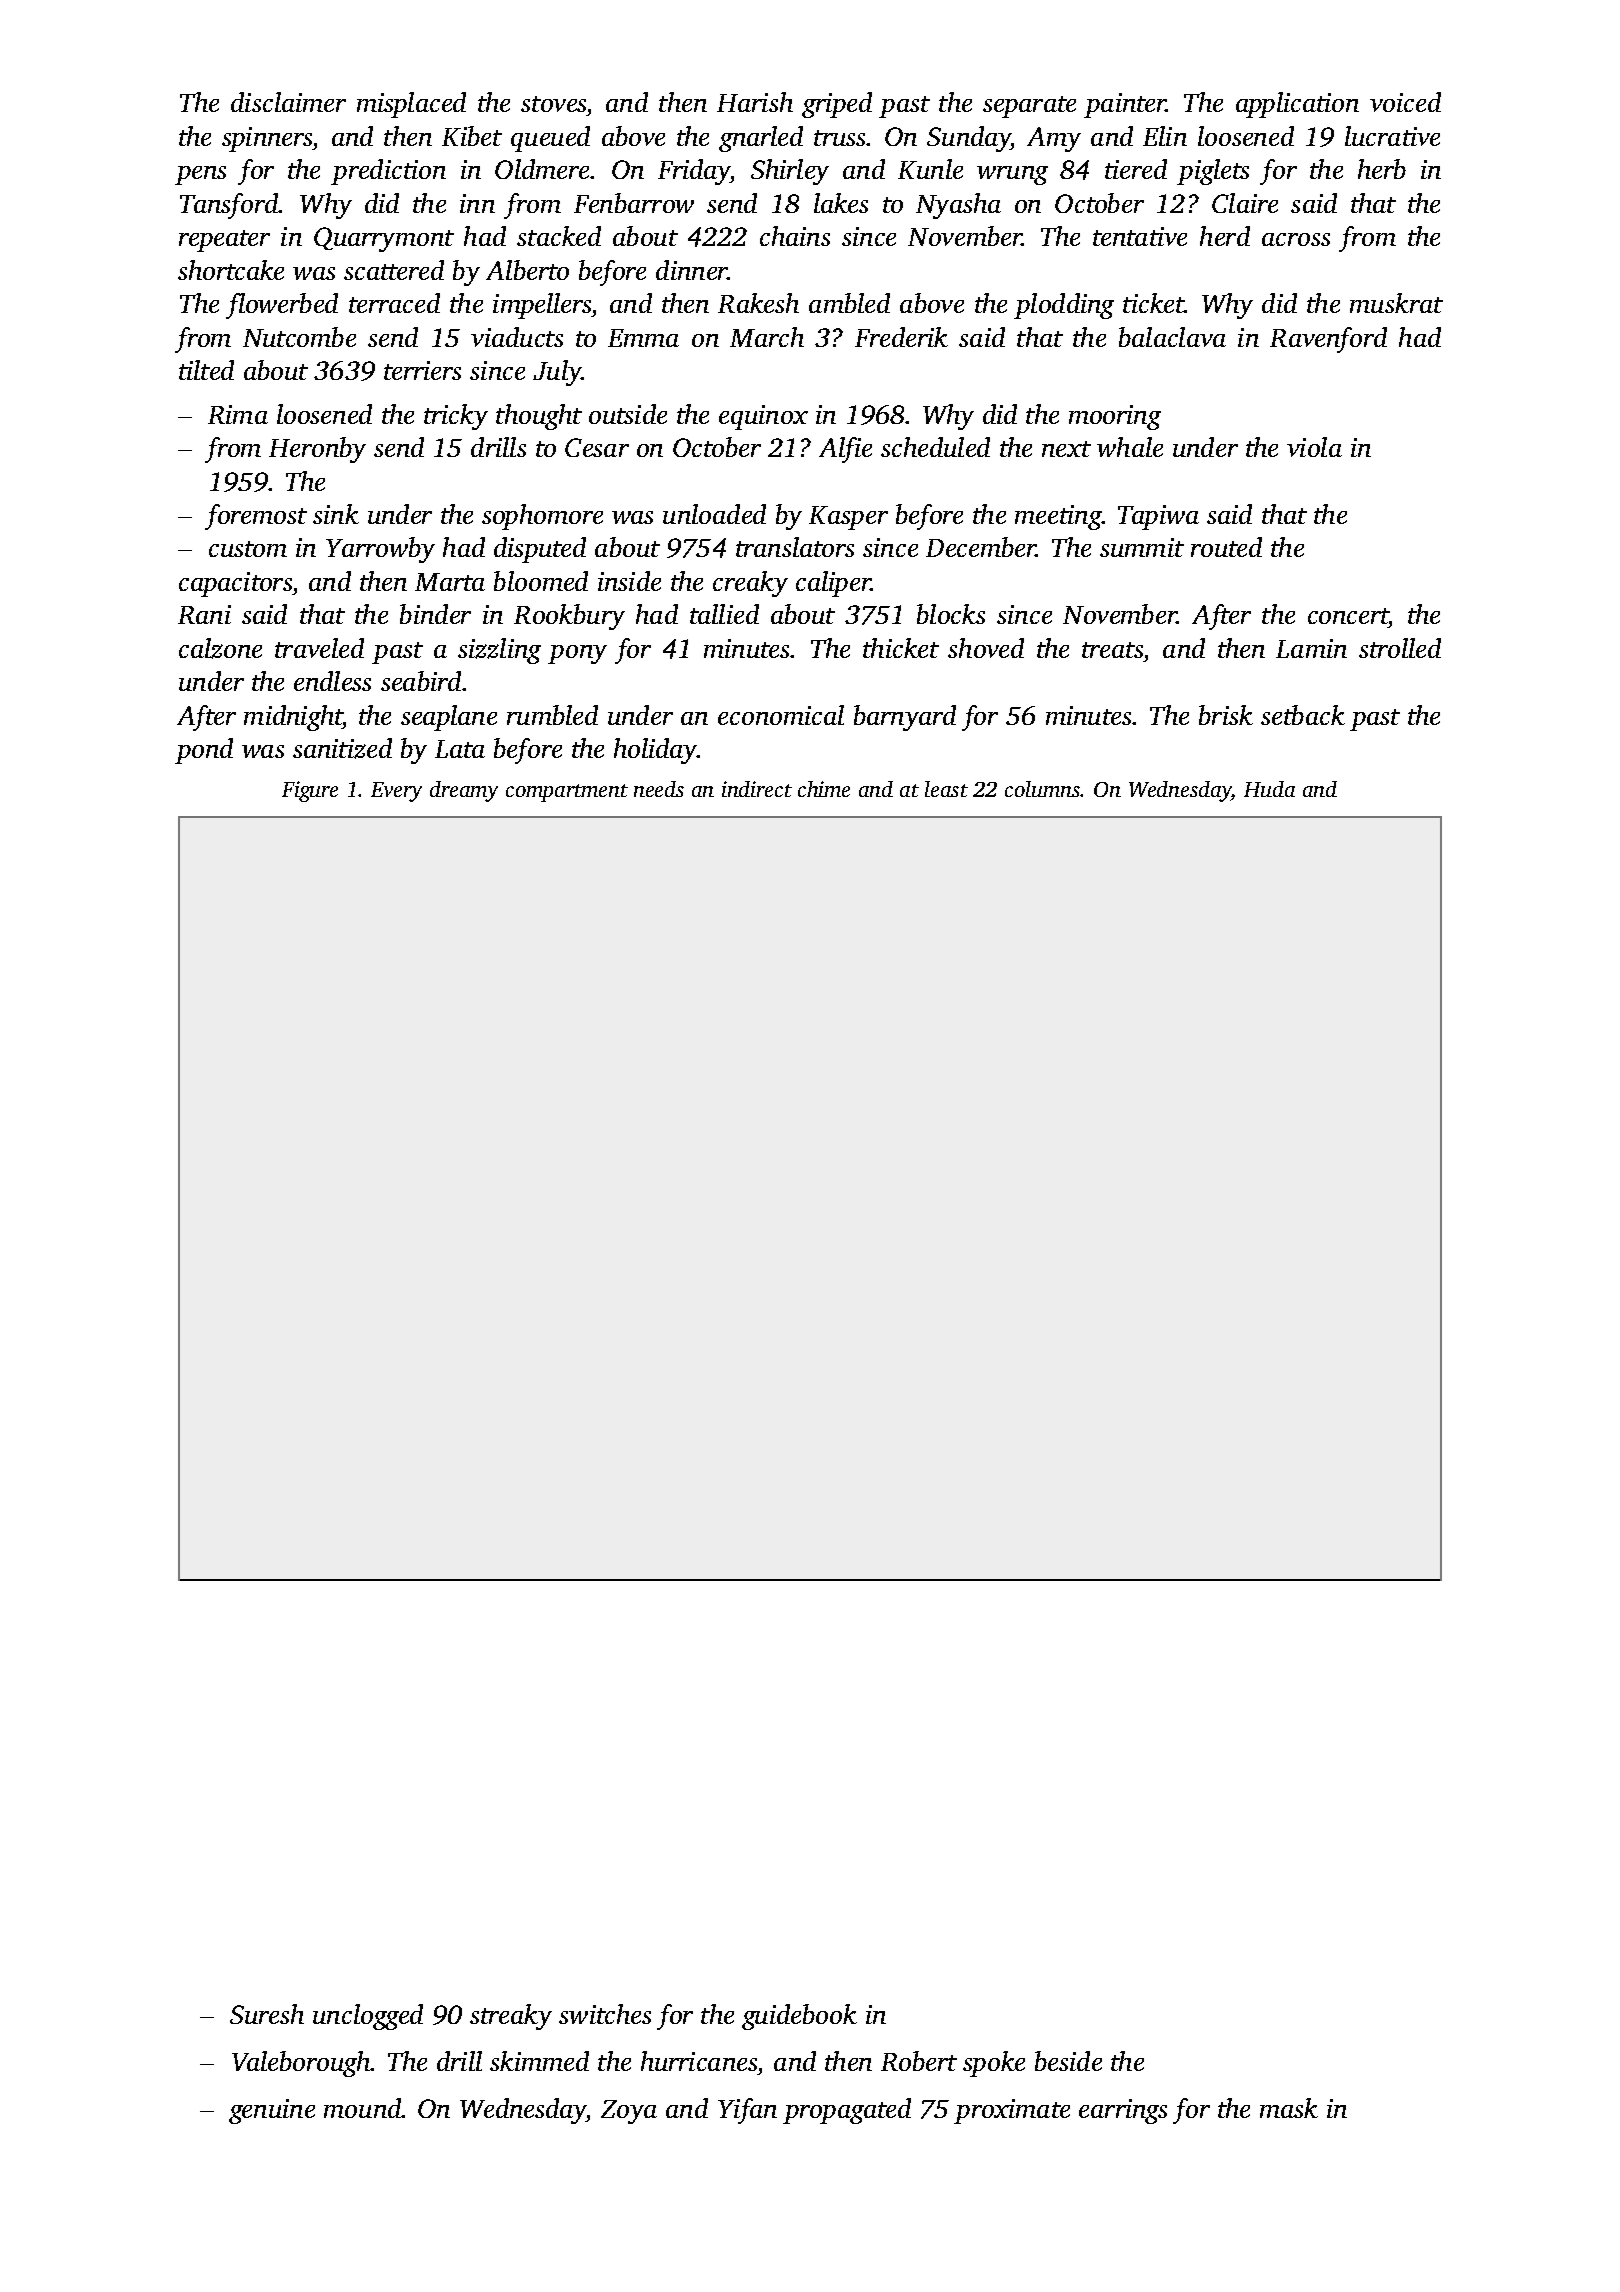 This image has width=1620, height=2292. What do you see at coordinates (1142, 547) in the image?
I see `summit` at bounding box center [1142, 547].
